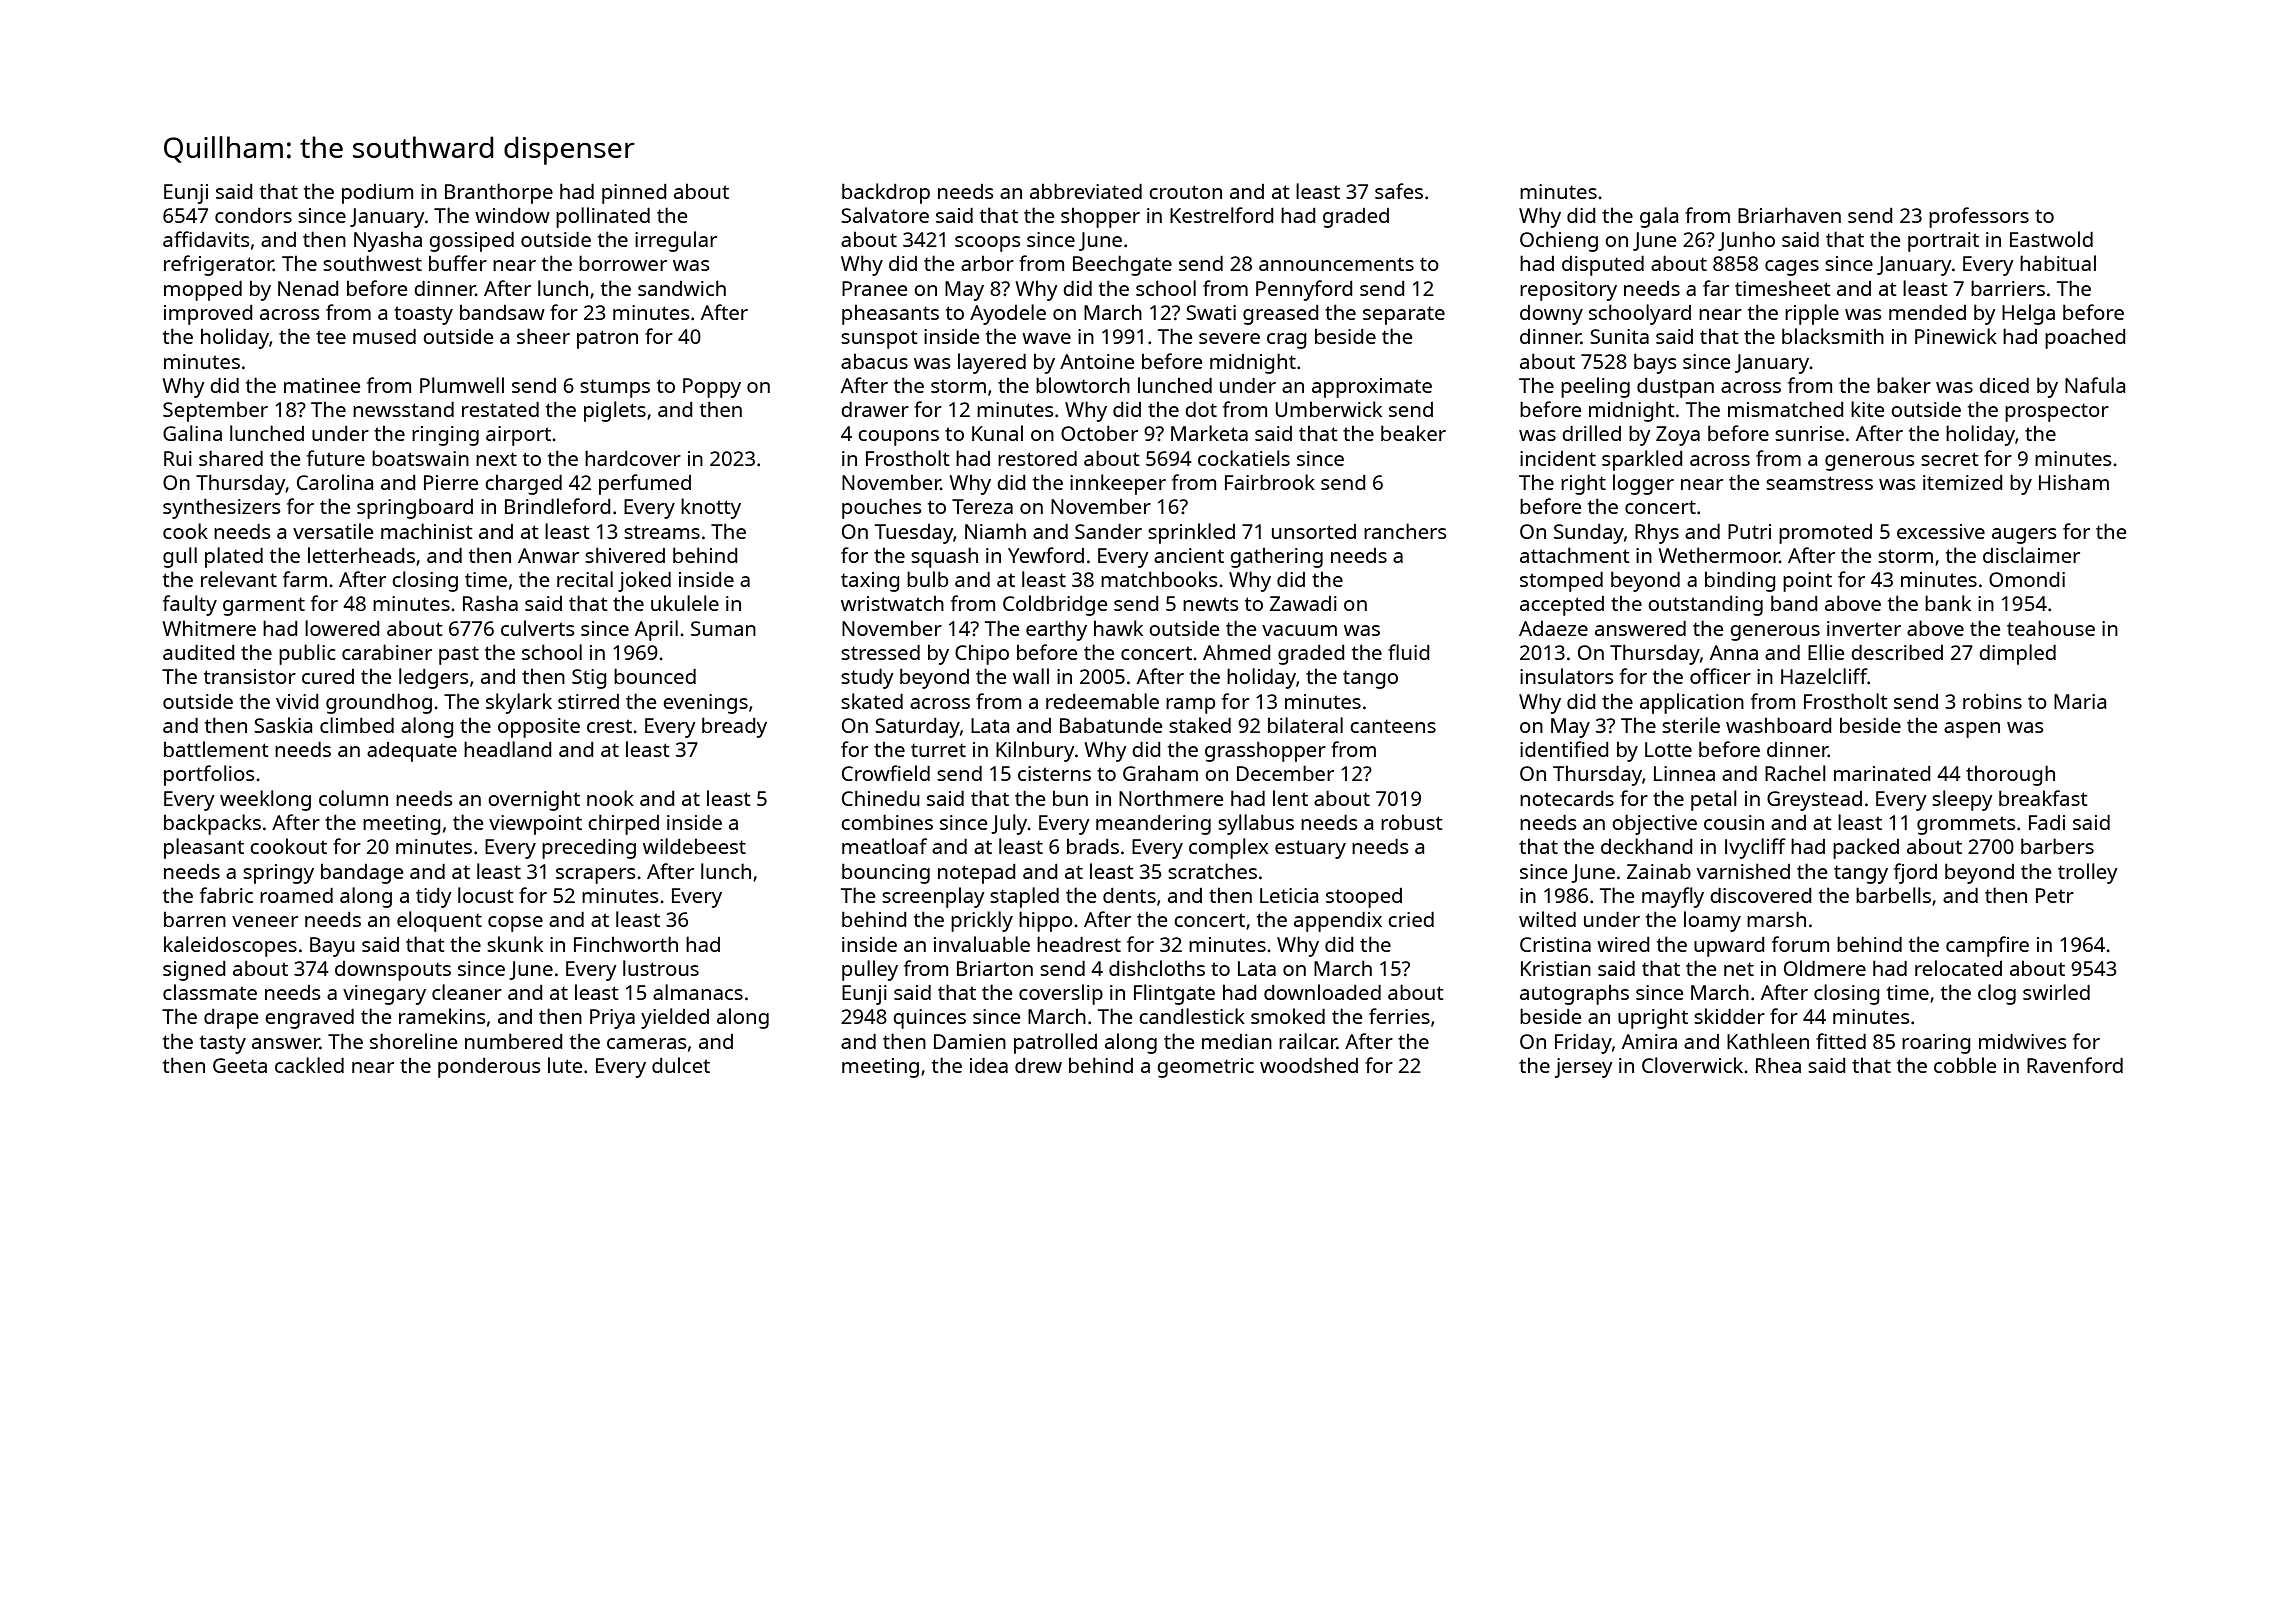  What do you see at coordinates (1201, 409) in the document?
I see `dot` at bounding box center [1201, 409].
